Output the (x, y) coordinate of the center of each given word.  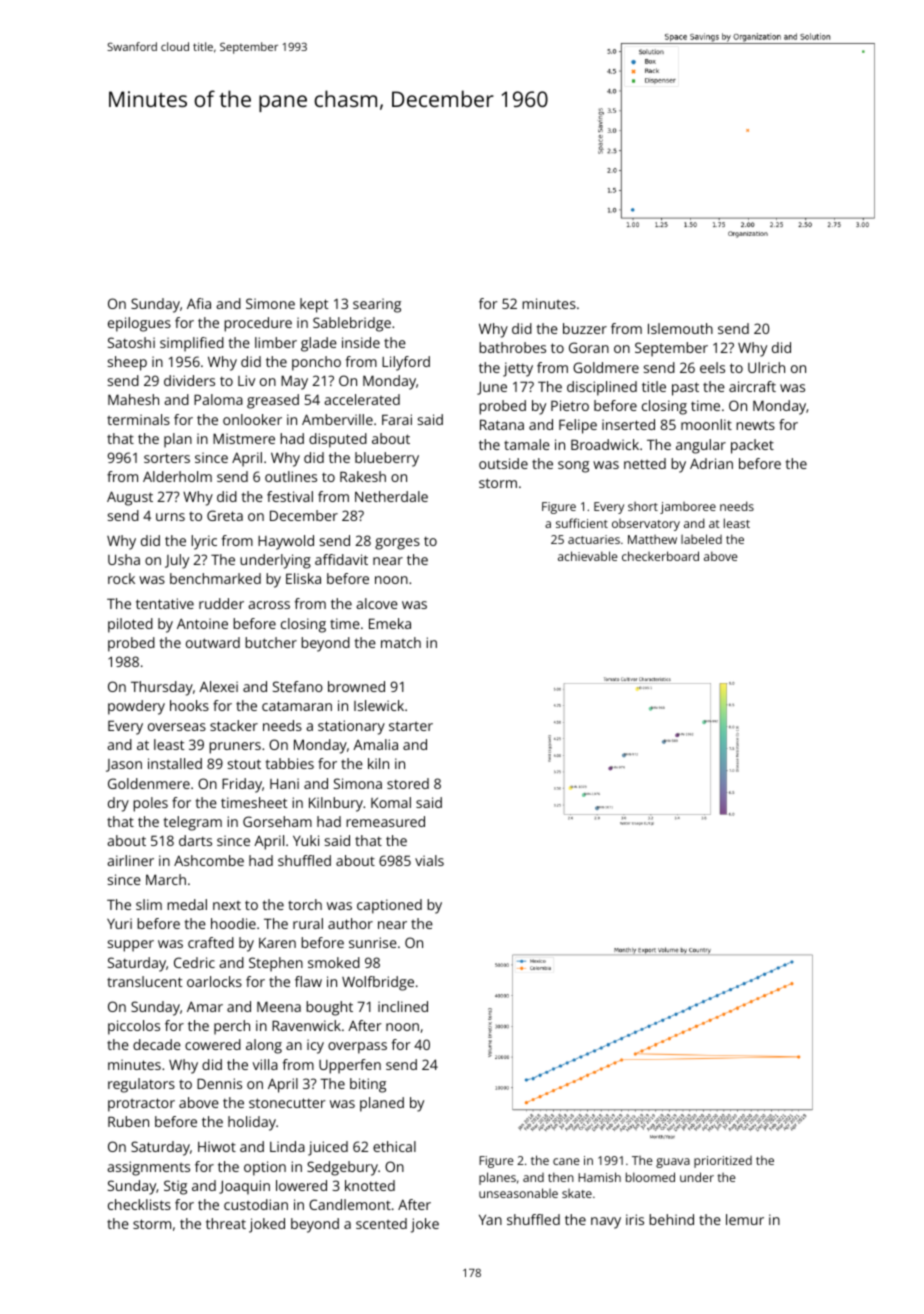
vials (429, 860)
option (265, 1168)
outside (503, 463)
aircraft (752, 386)
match (401, 642)
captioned (389, 906)
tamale (527, 444)
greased (273, 401)
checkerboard (660, 556)
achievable (588, 556)
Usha (124, 559)
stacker (234, 725)
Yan (490, 1220)
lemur (745, 1219)
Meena (279, 1006)
